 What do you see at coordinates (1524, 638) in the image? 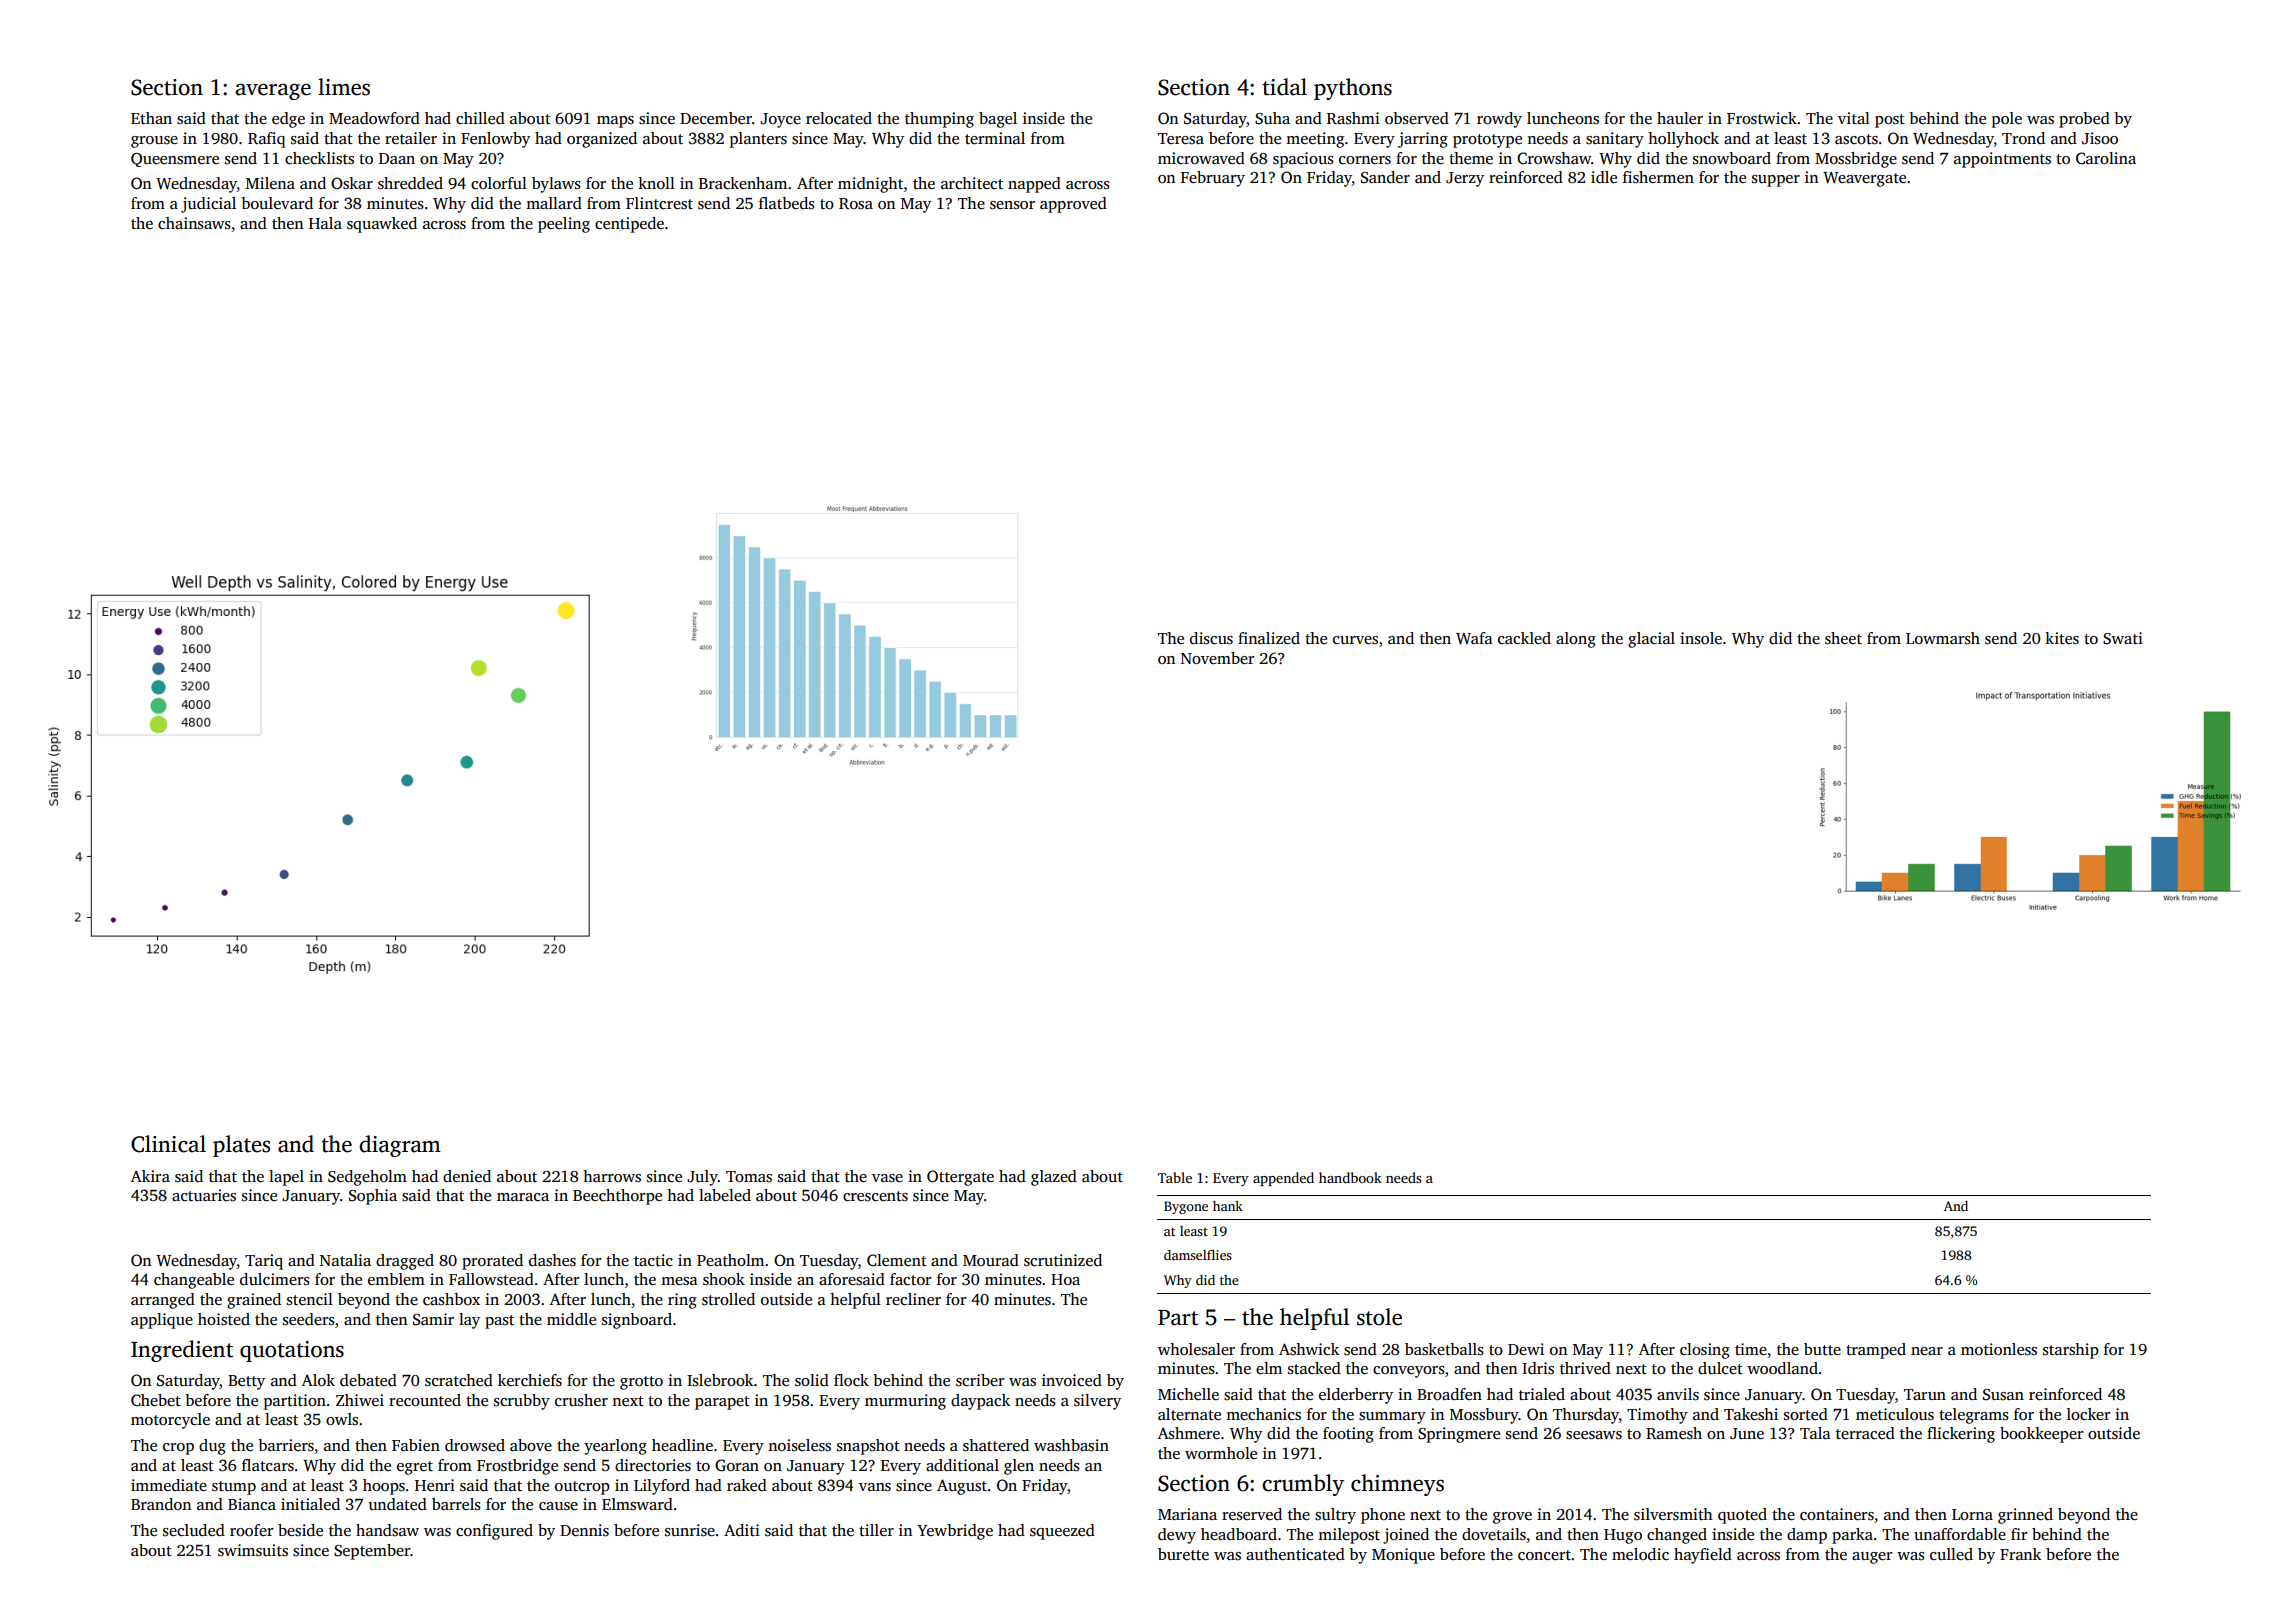
I see `cackled` at bounding box center [1524, 638].
